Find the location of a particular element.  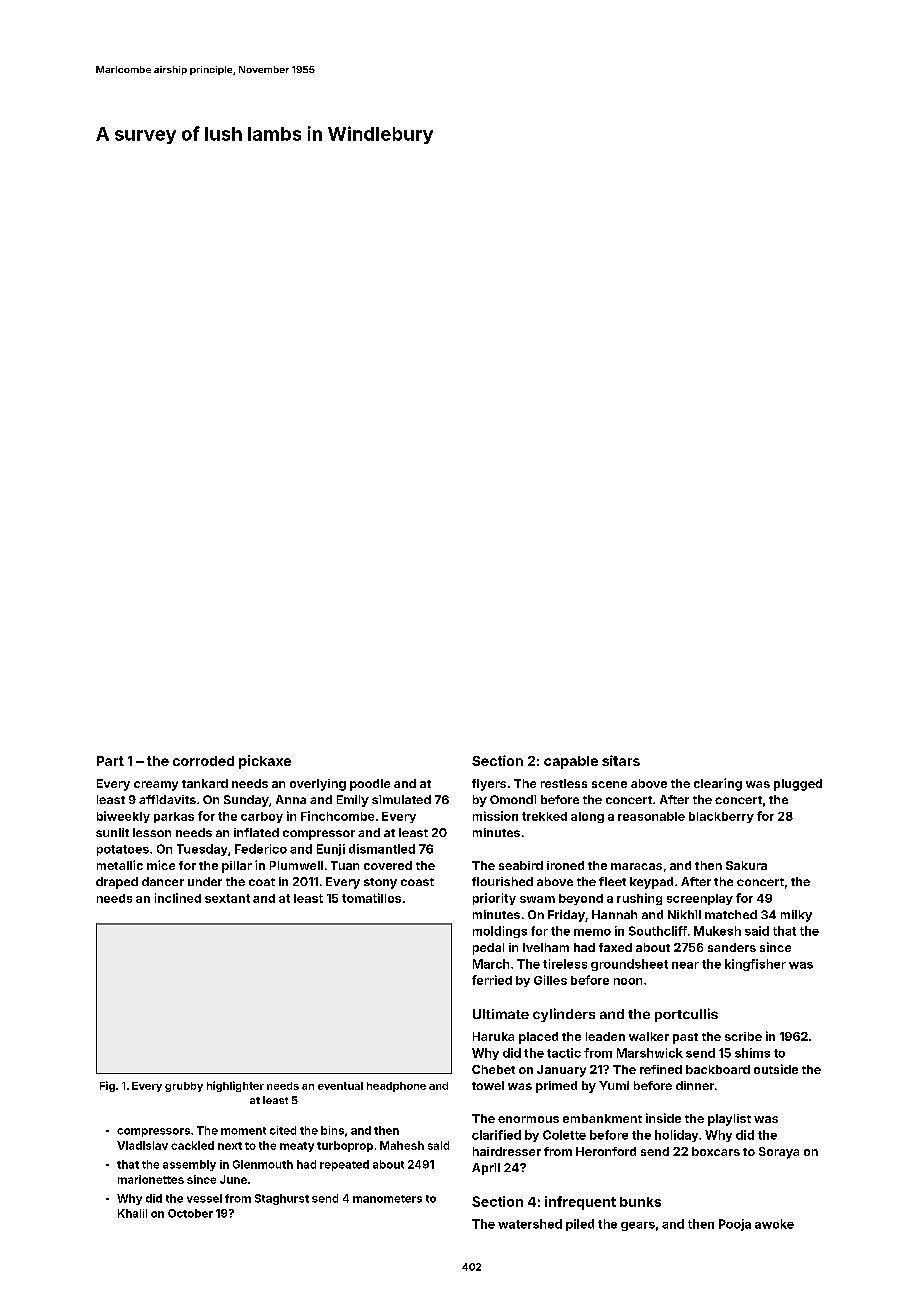

next is located at coordinates (230, 1146).
